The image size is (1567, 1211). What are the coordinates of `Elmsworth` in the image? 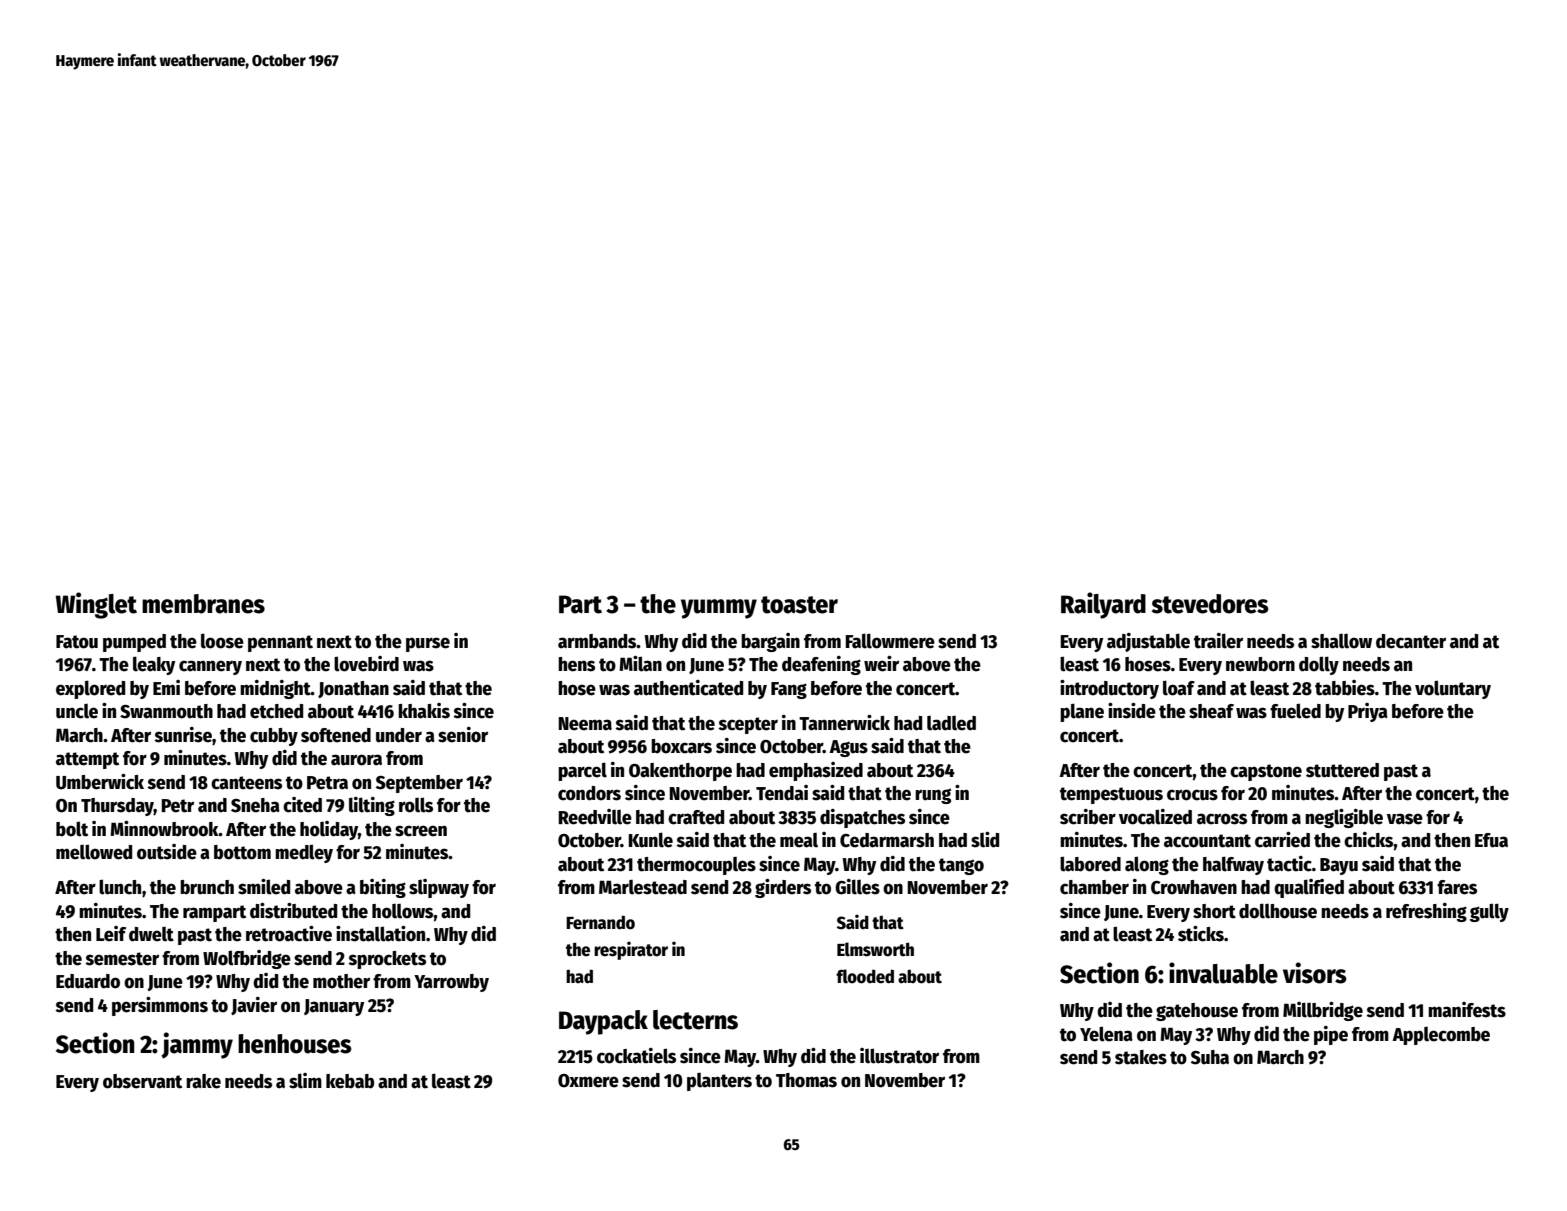 It's located at (875, 949).
